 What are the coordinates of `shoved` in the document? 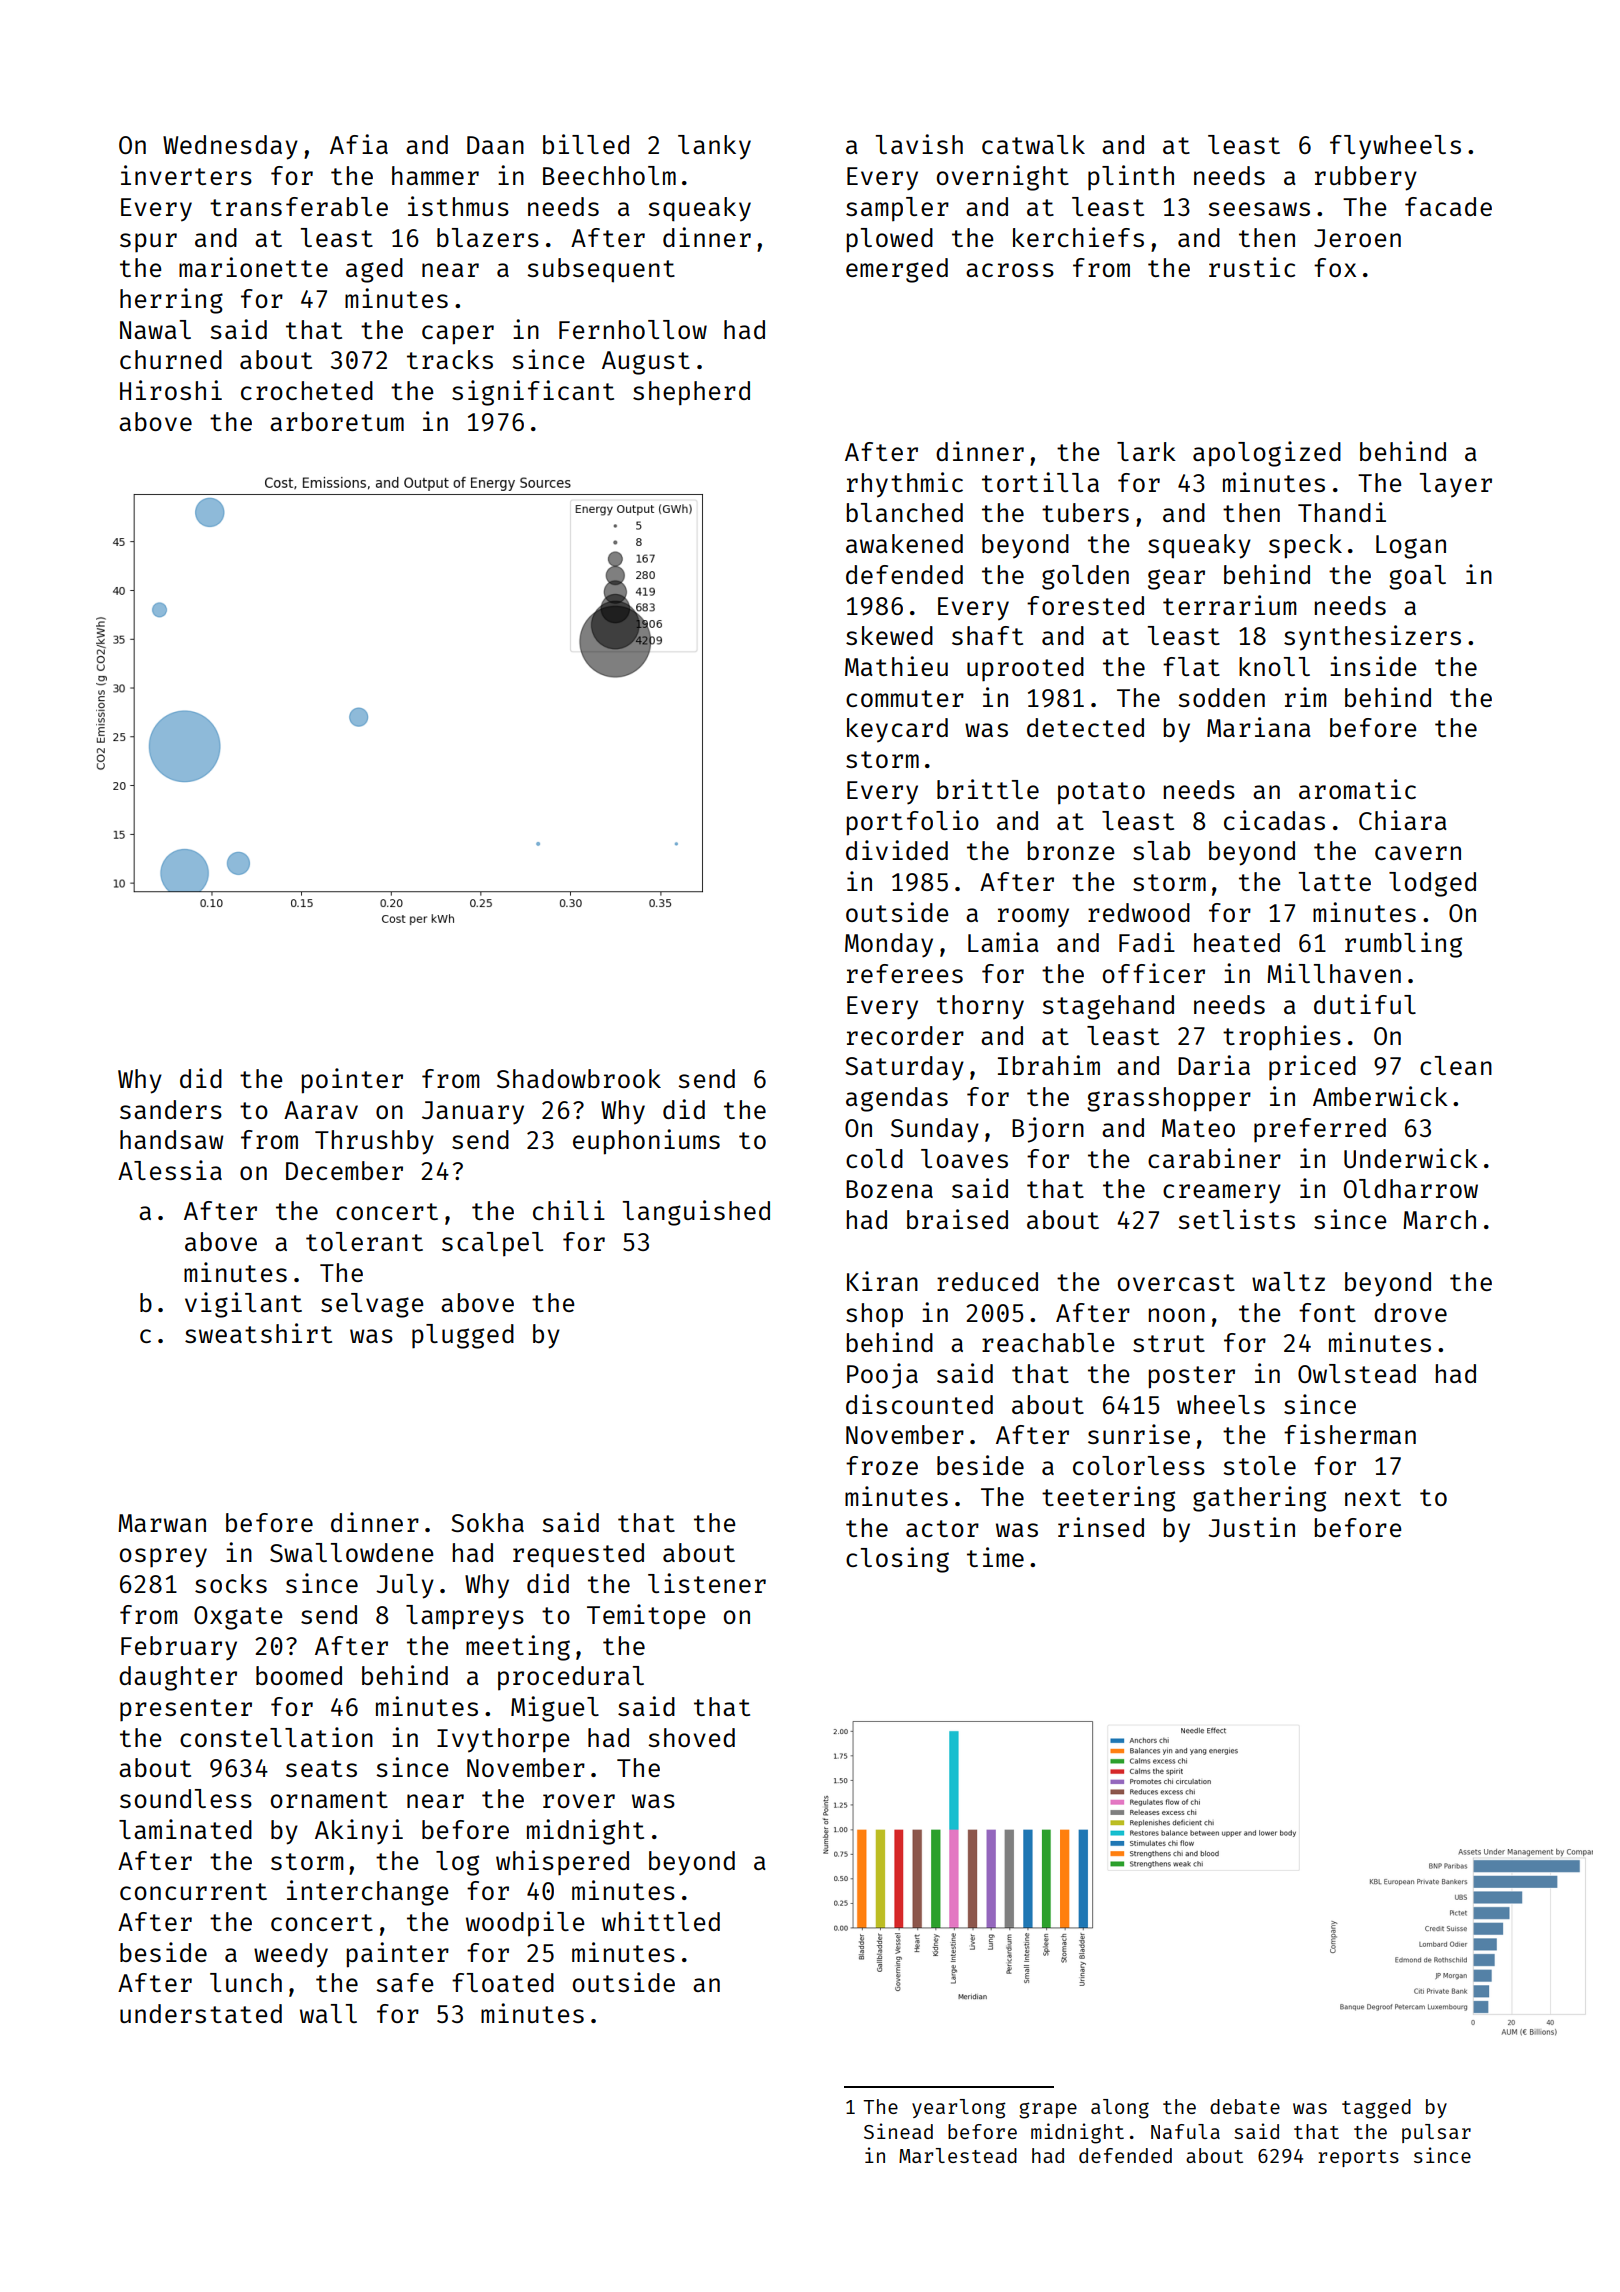 It's located at (691, 1737).
